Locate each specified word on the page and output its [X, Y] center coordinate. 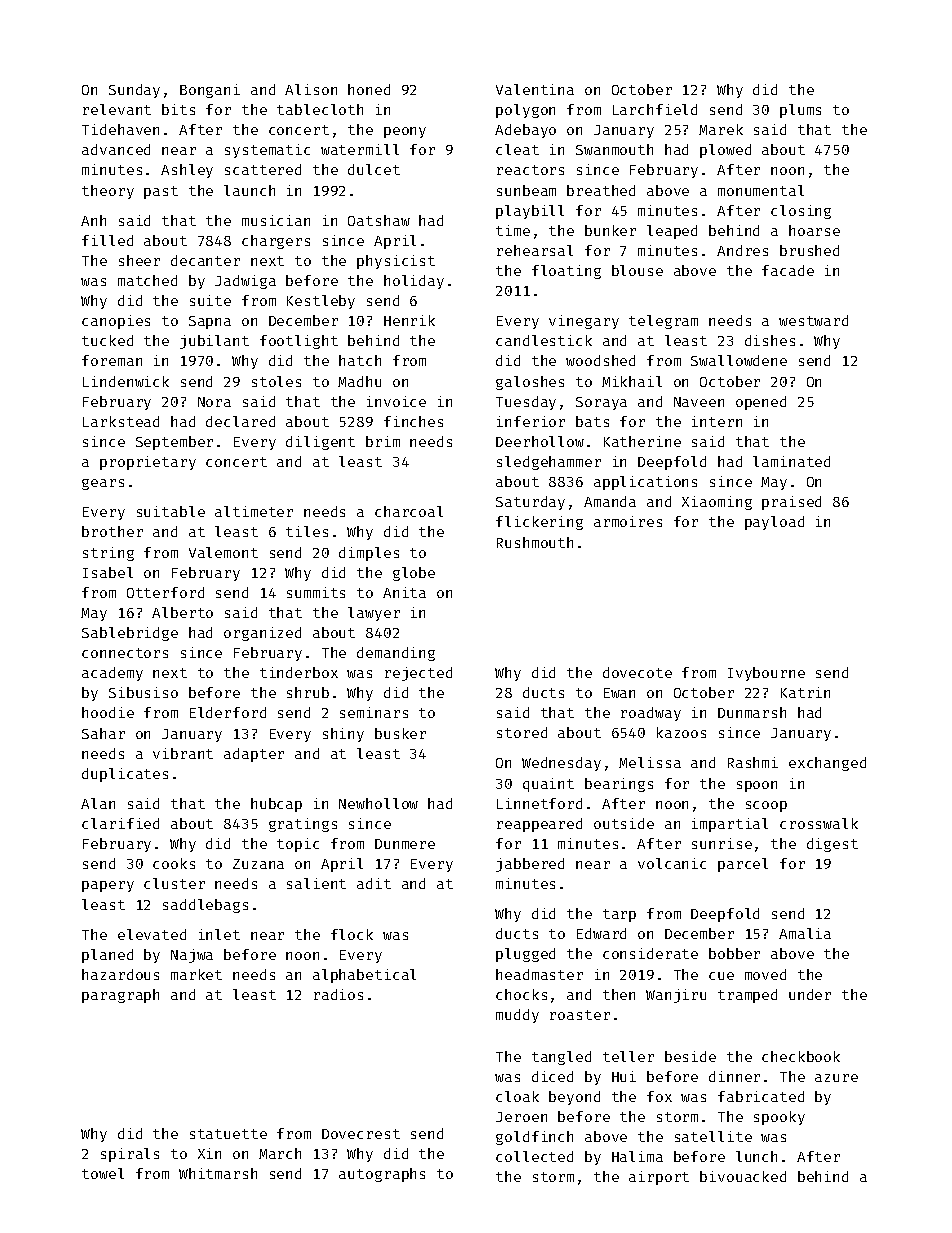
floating [566, 272]
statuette [228, 1134]
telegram [663, 322]
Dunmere [405, 844]
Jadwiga [245, 282]
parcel [743, 865]
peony [405, 132]
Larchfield [655, 109]
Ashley [187, 171]
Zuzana [258, 864]
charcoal [409, 511]
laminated [791, 461]
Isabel [108, 572]
